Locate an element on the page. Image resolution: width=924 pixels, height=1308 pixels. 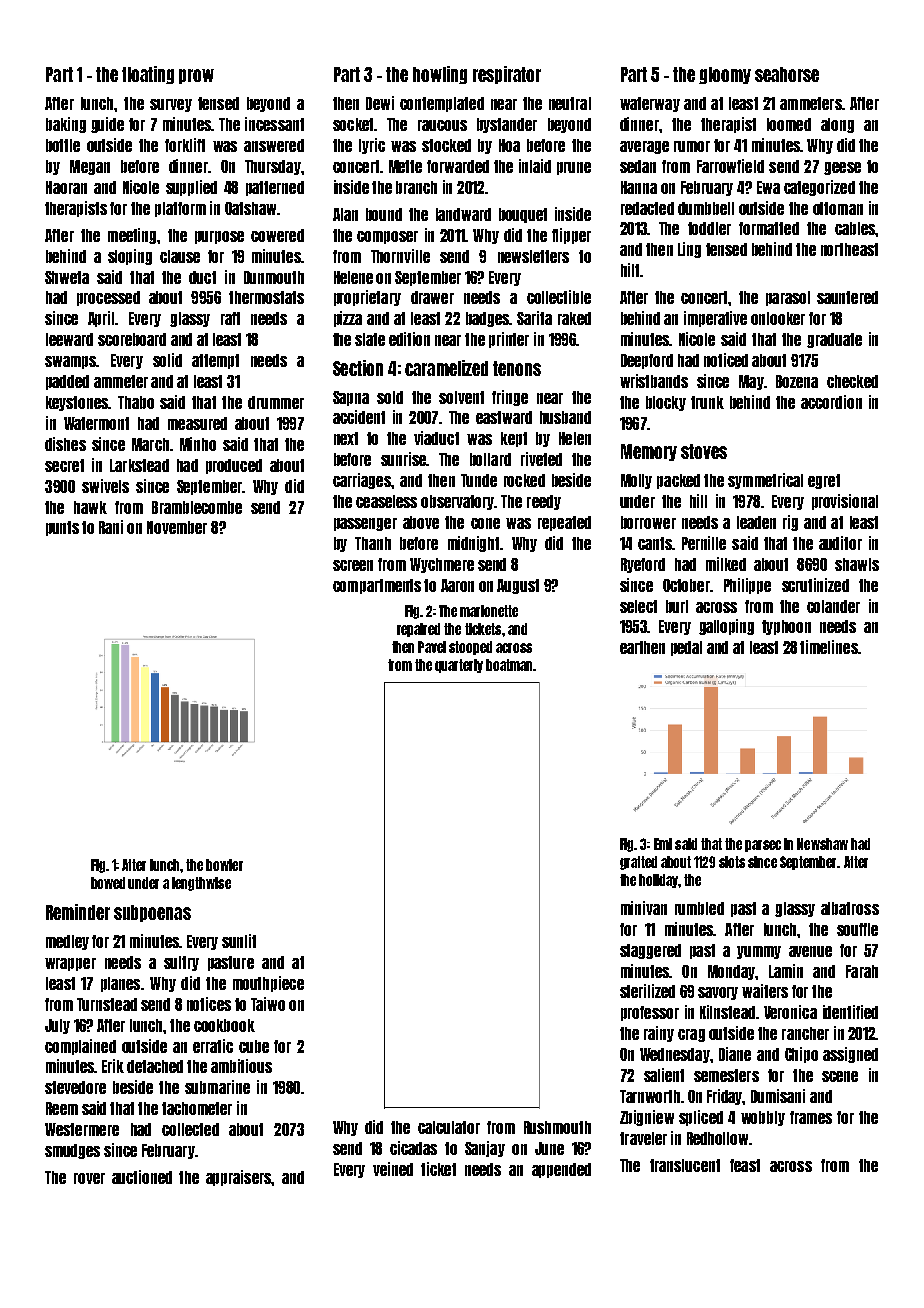
prow is located at coordinates (196, 76).
